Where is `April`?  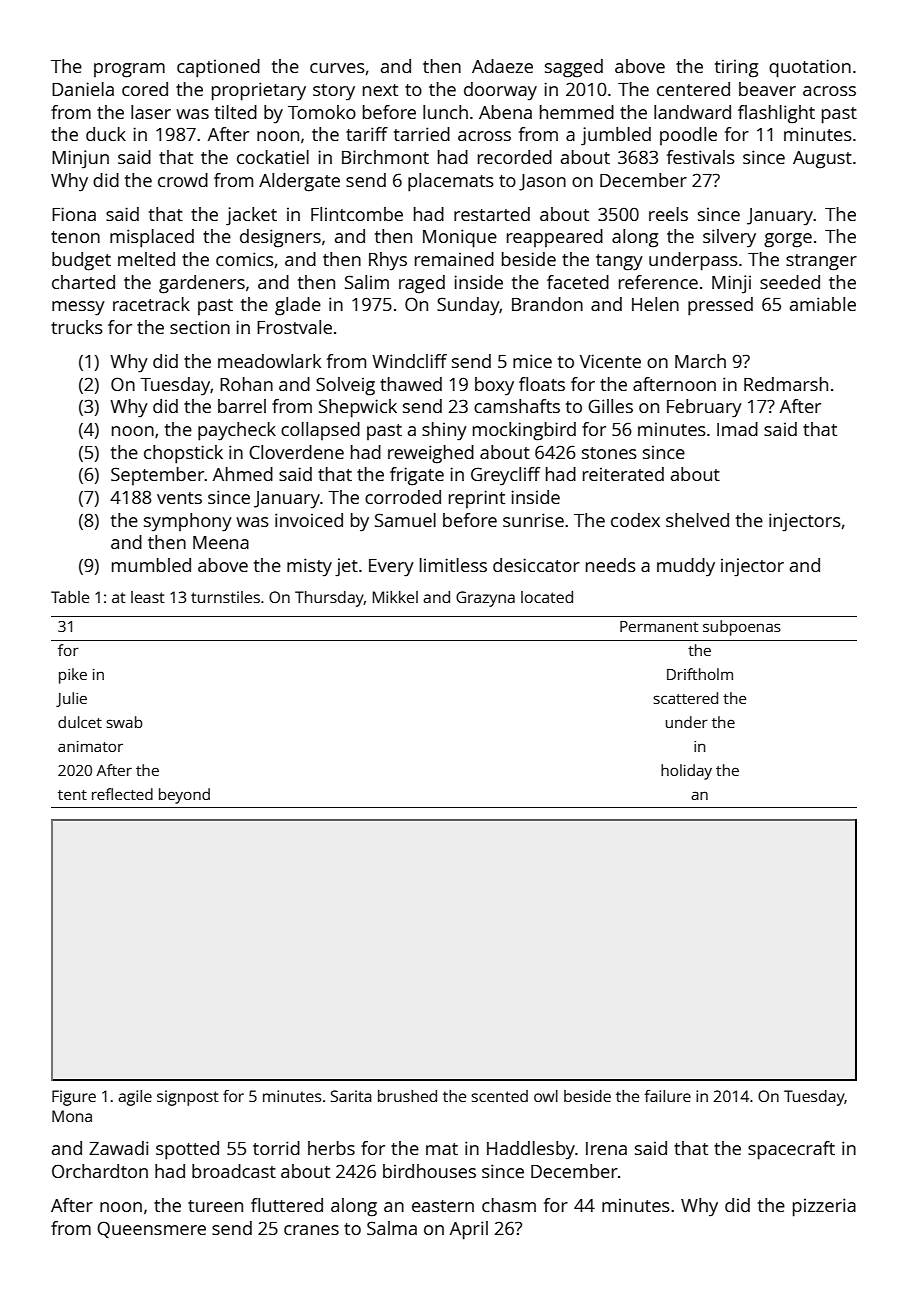 April is located at coordinates (469, 1230).
